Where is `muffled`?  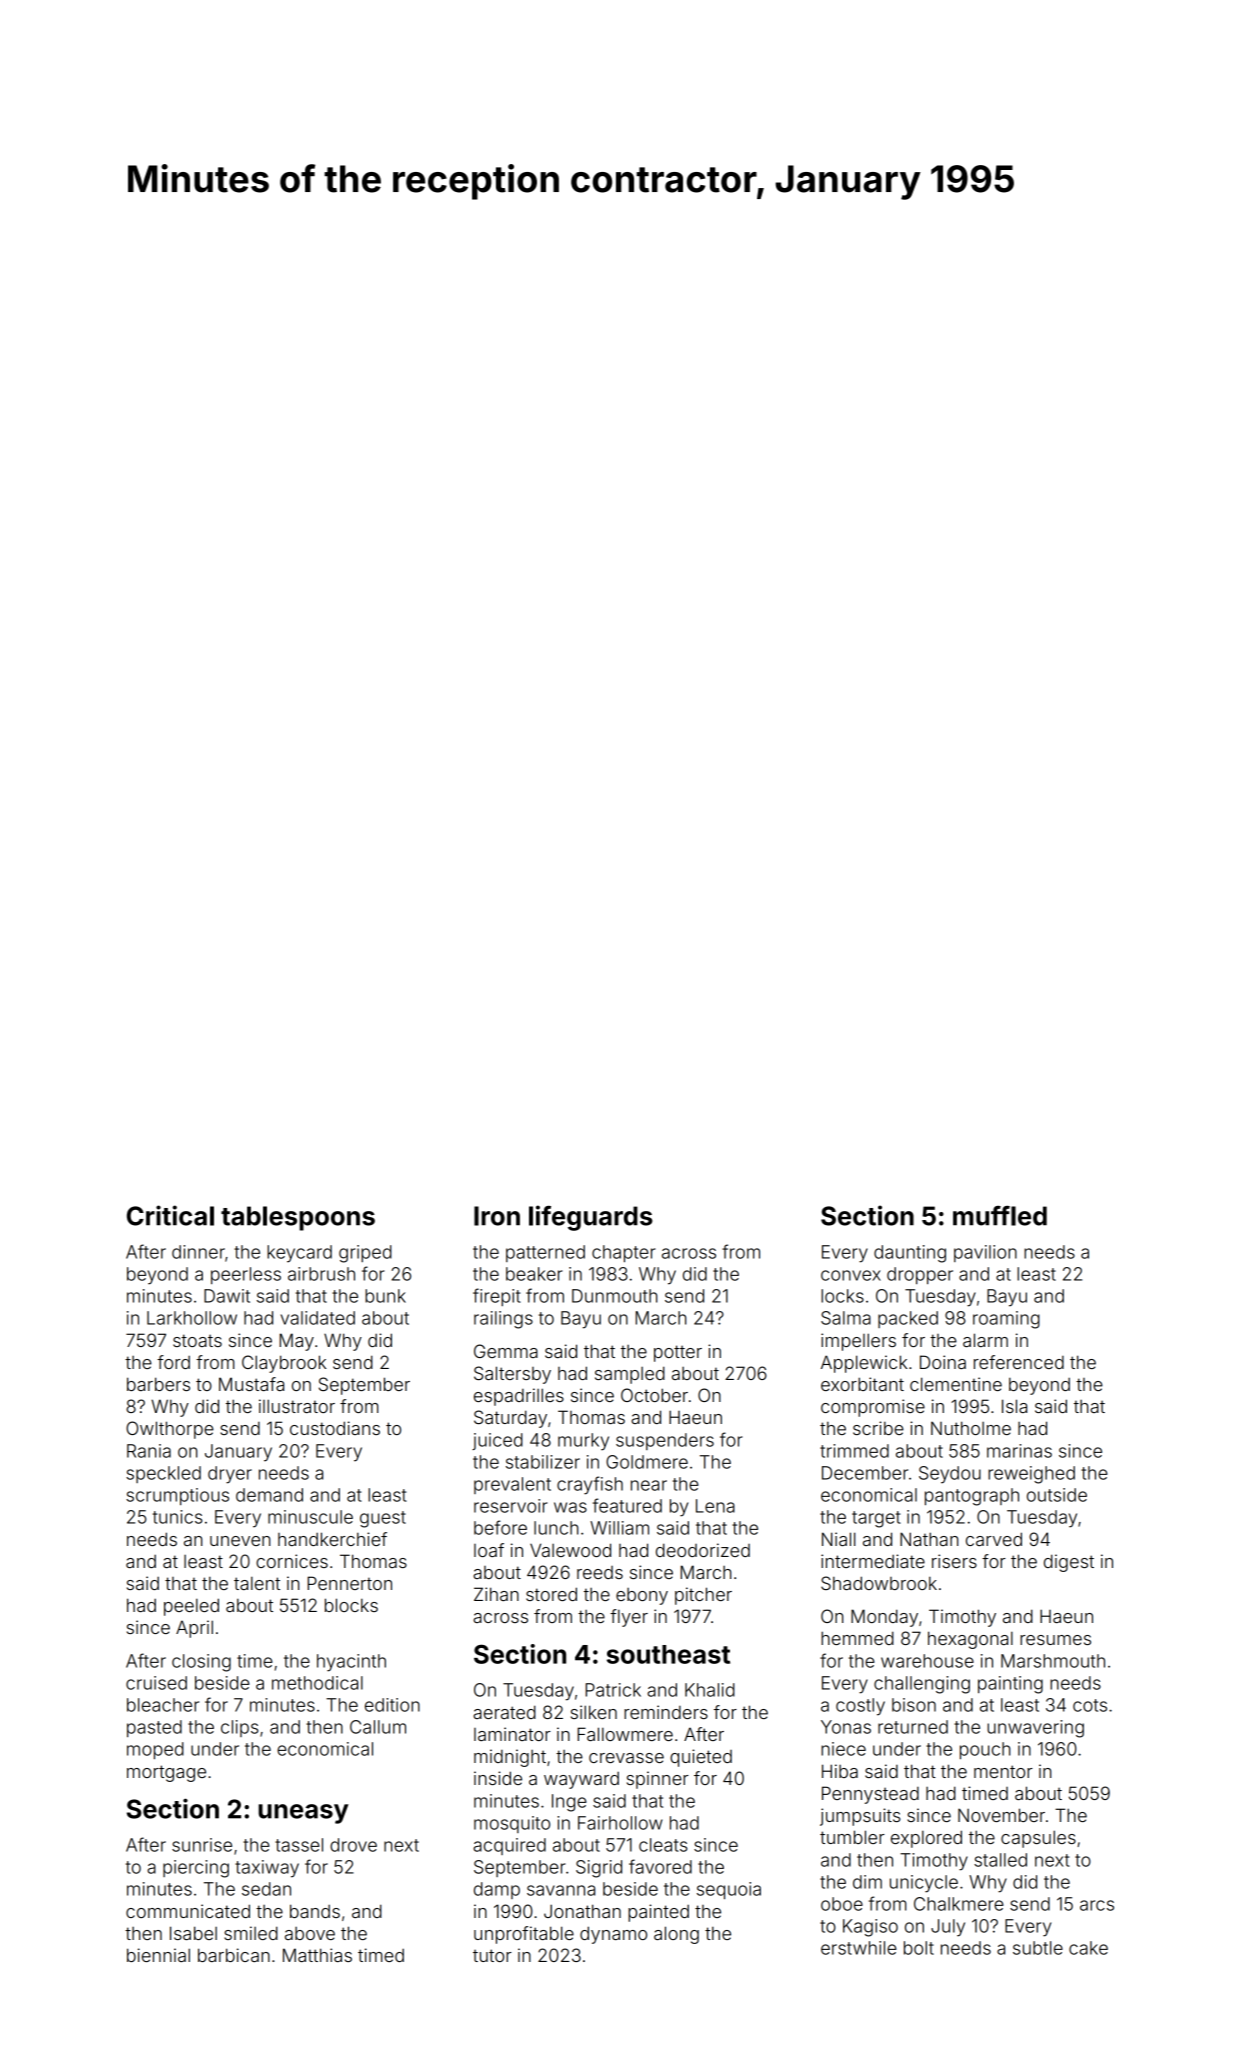
muffled is located at coordinates (1000, 1216).
